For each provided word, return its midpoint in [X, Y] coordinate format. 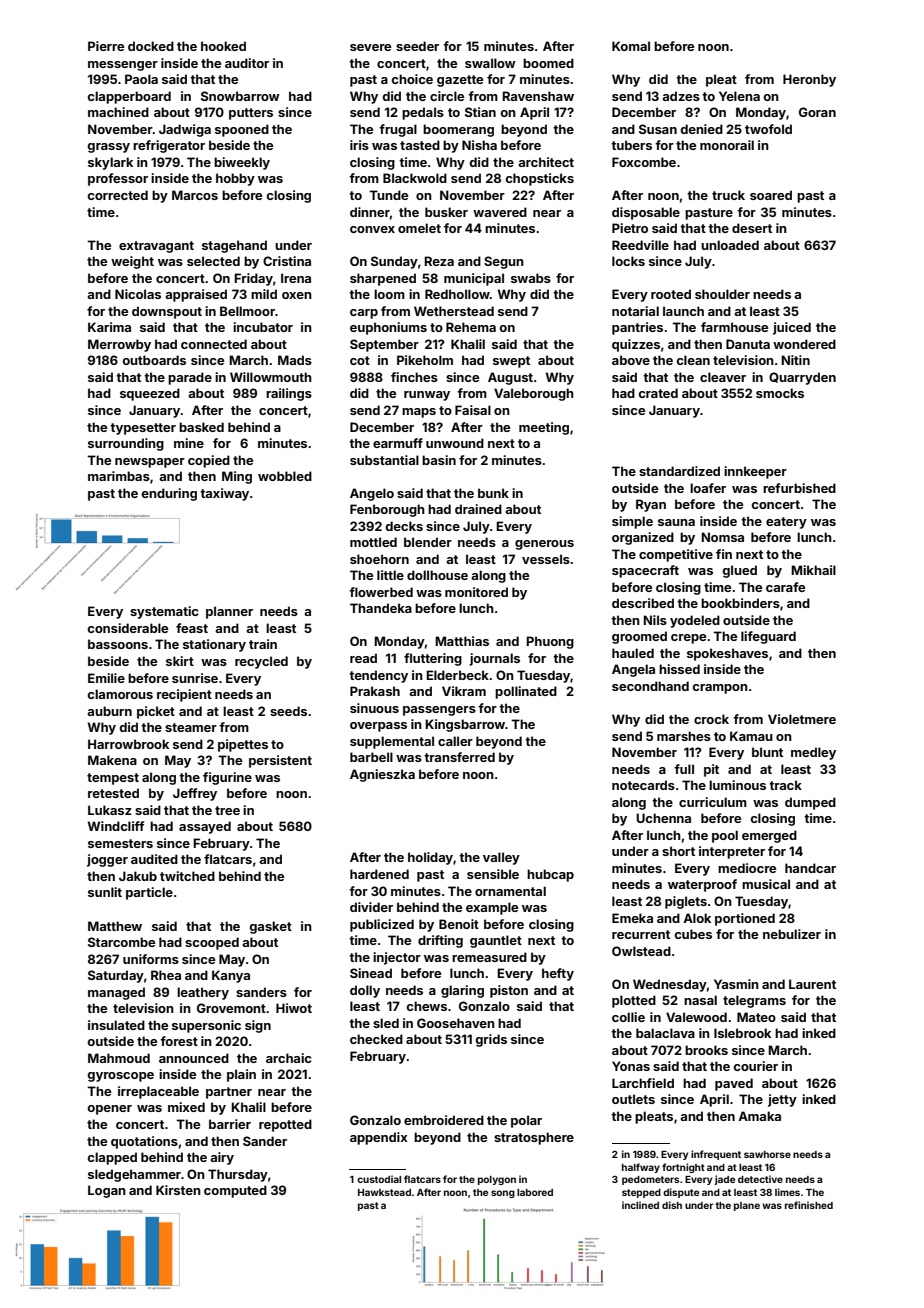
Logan [107, 1191]
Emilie [106, 678]
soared [771, 195]
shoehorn [379, 559]
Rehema [471, 327]
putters [251, 114]
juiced [792, 328]
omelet [419, 228]
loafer [708, 488]
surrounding [126, 444]
